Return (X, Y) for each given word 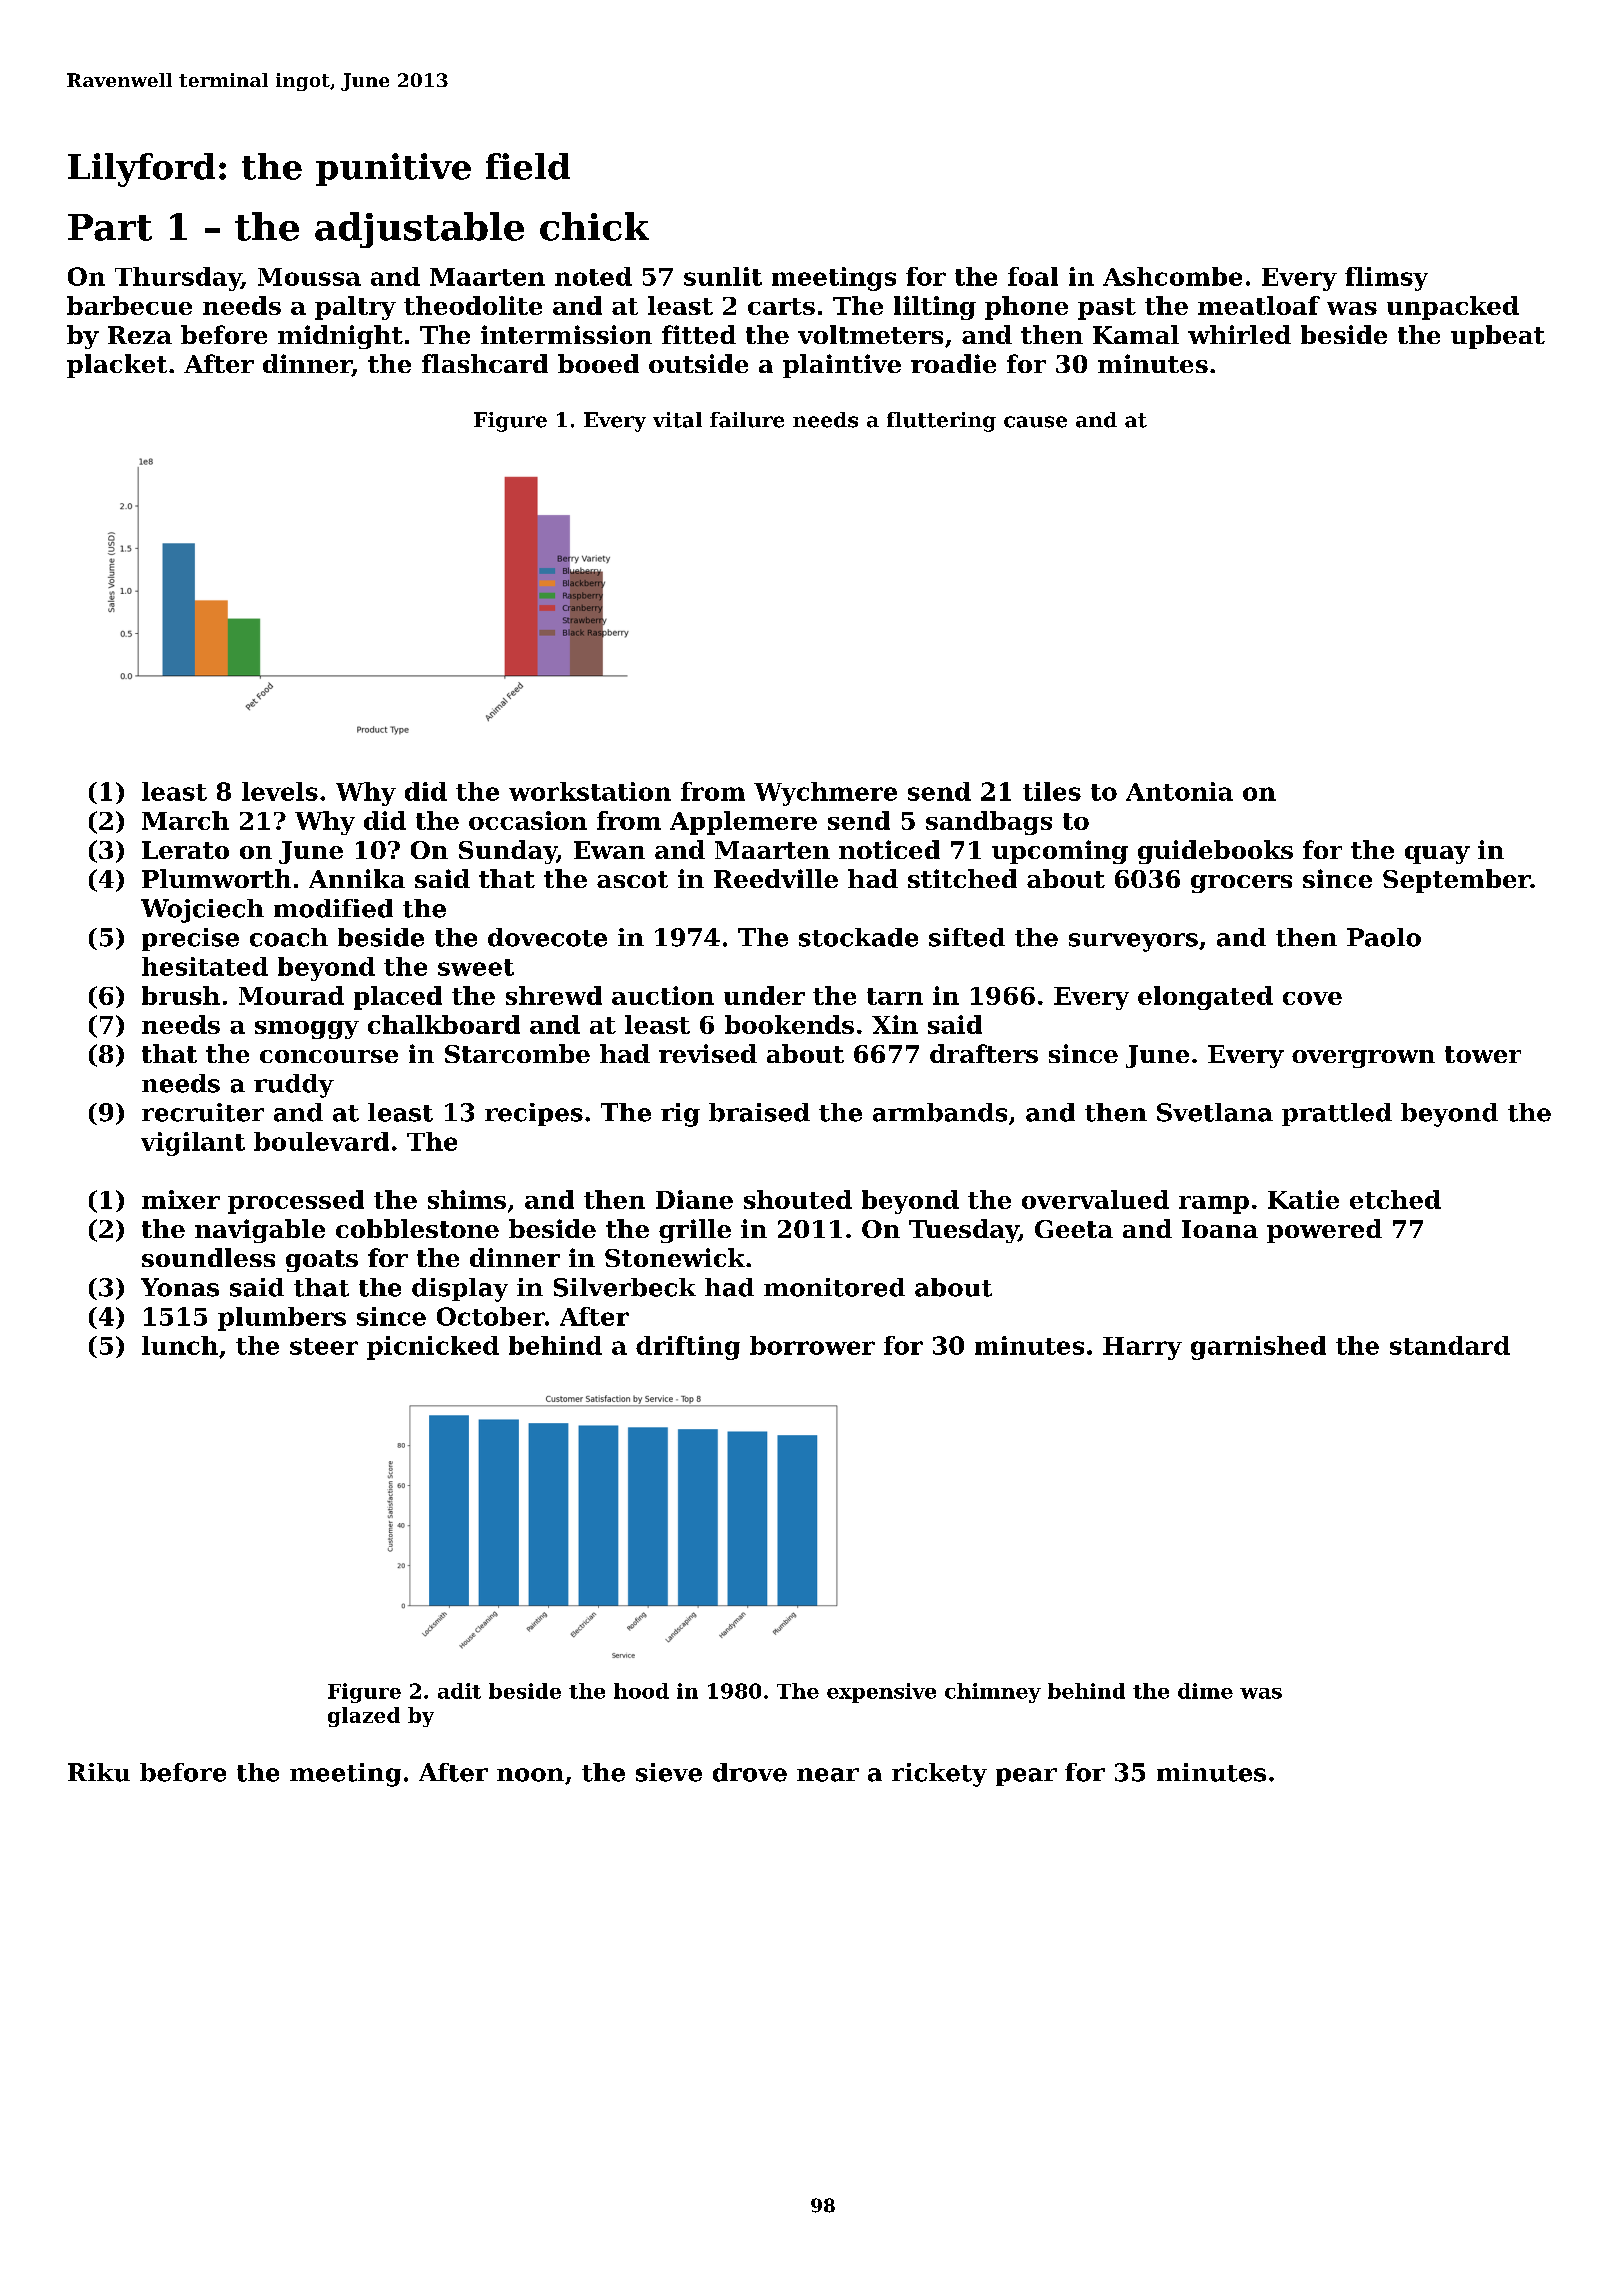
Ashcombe (1172, 276)
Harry (1142, 1348)
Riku (99, 1772)
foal (1033, 276)
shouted (798, 1199)
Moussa (309, 277)
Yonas (180, 1287)
